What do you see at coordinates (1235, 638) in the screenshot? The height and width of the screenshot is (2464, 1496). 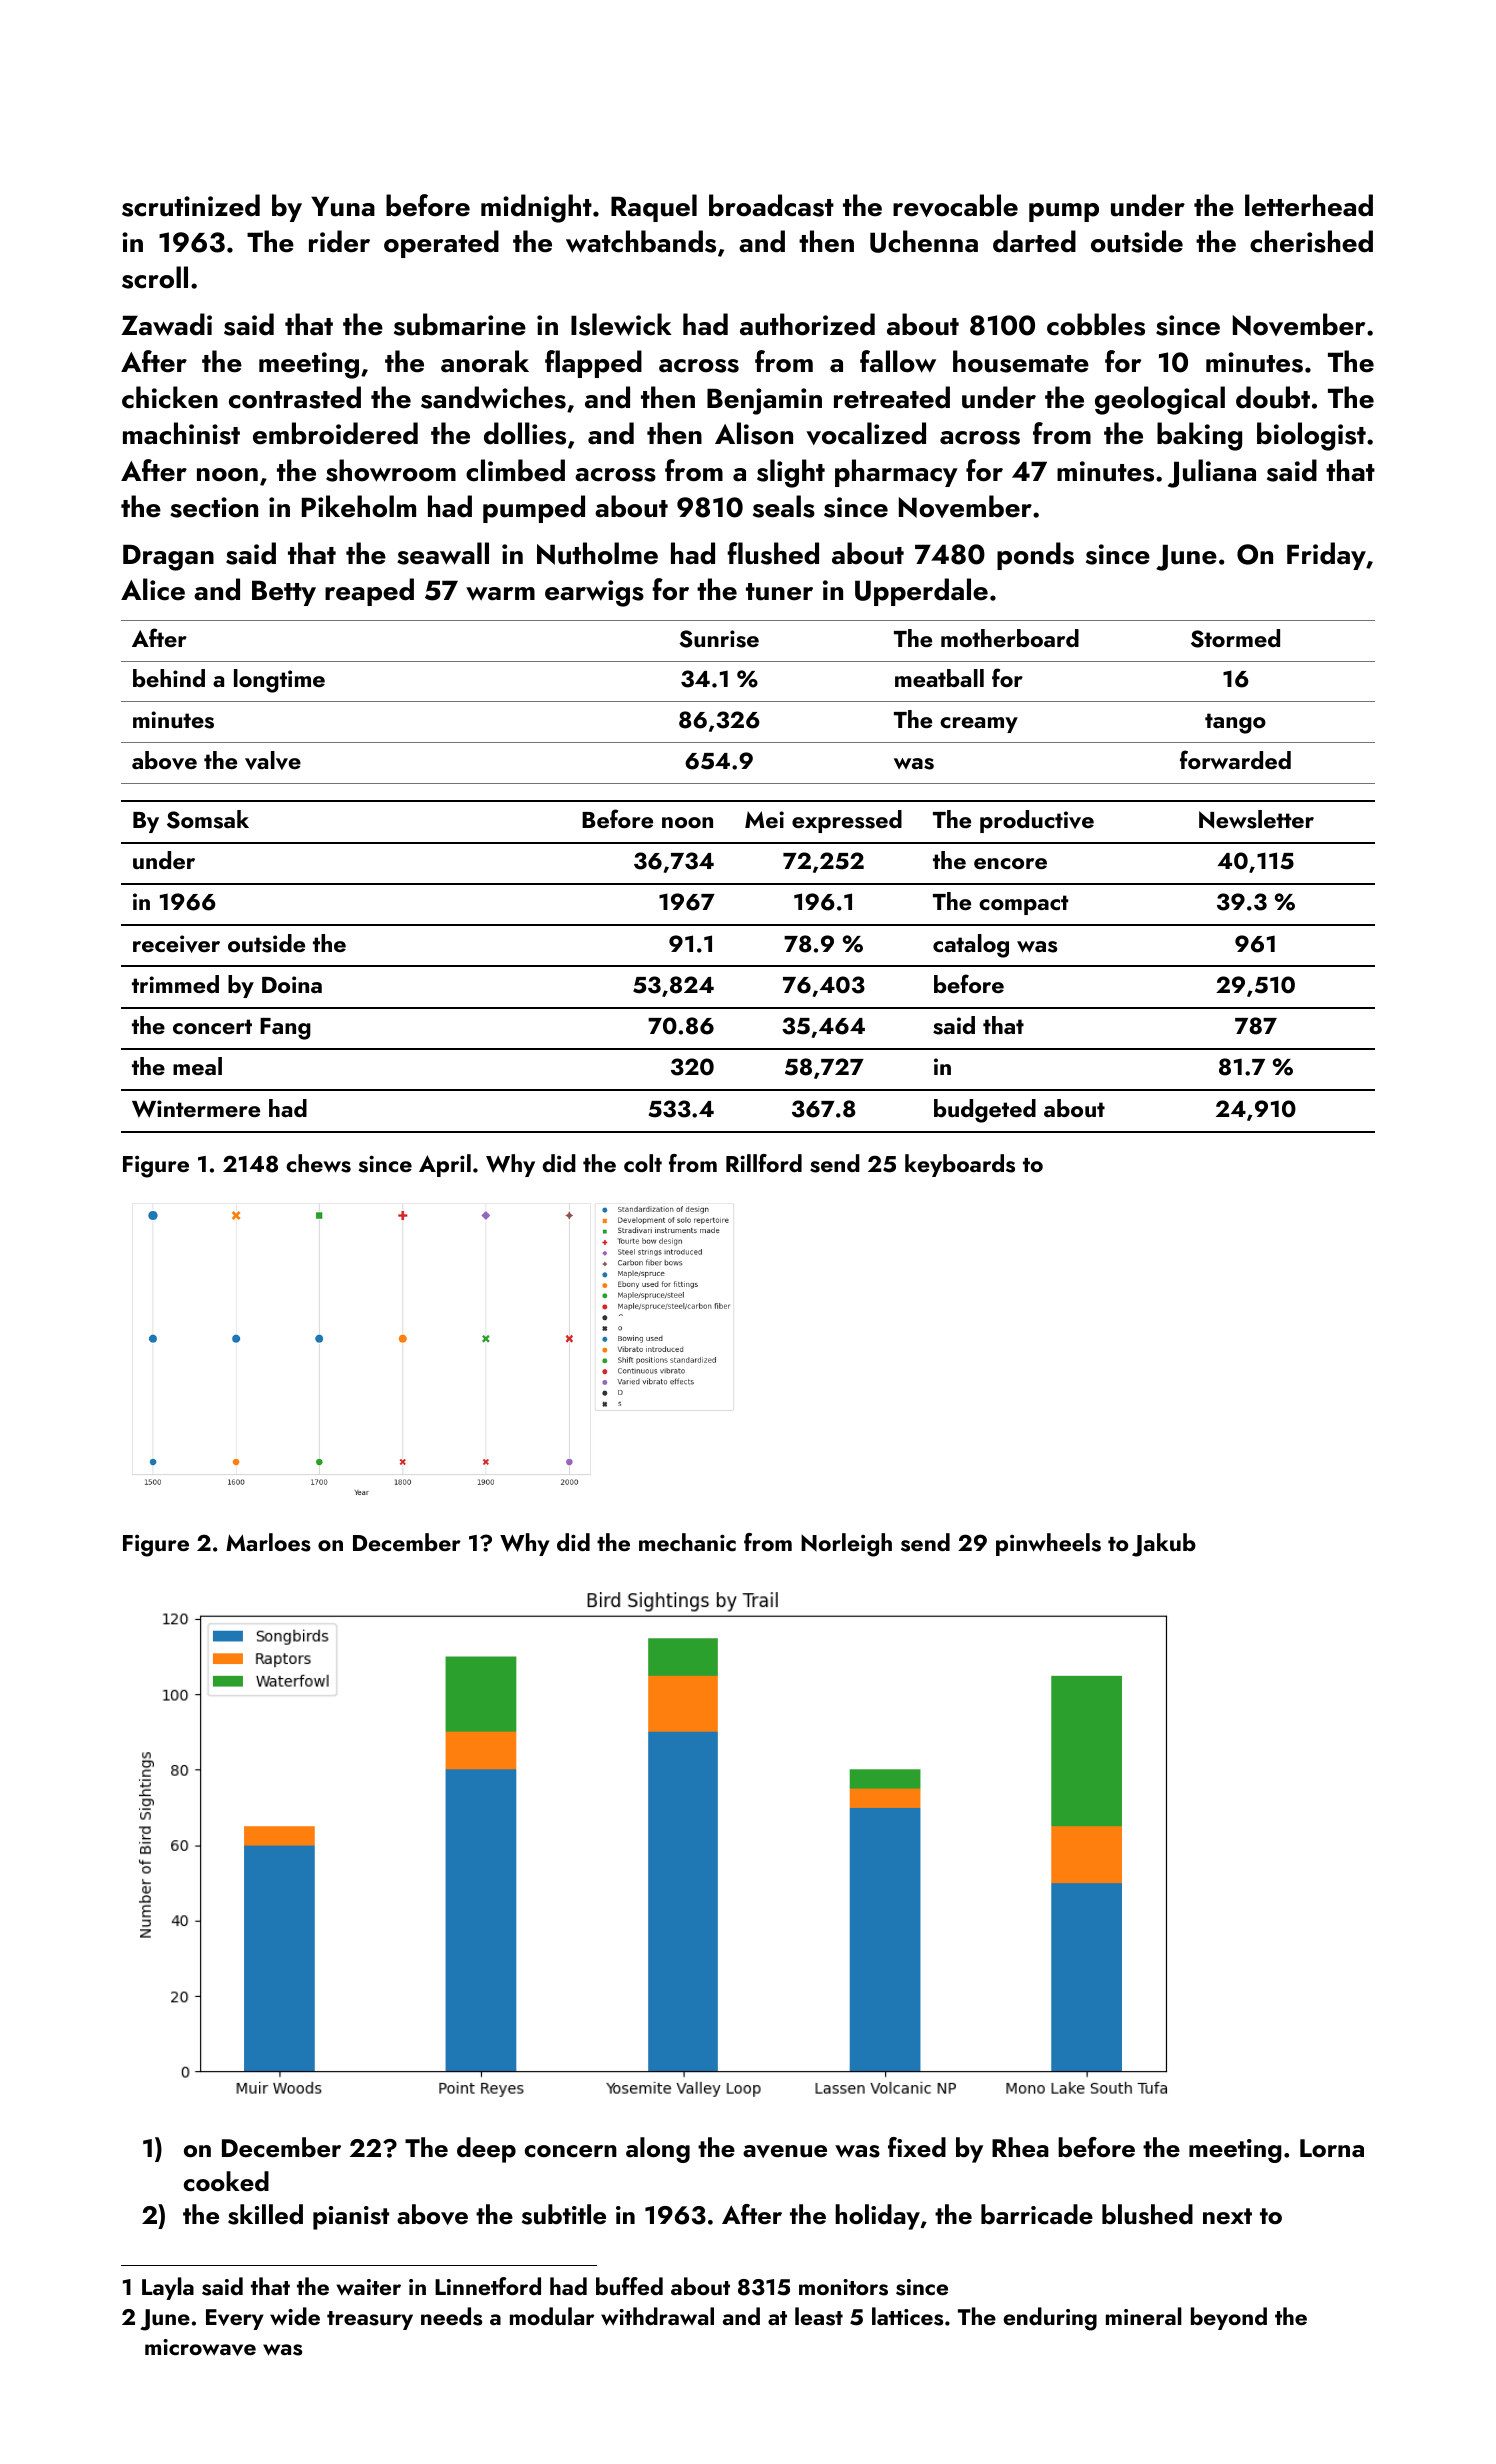 I see `Stormed` at bounding box center [1235, 638].
